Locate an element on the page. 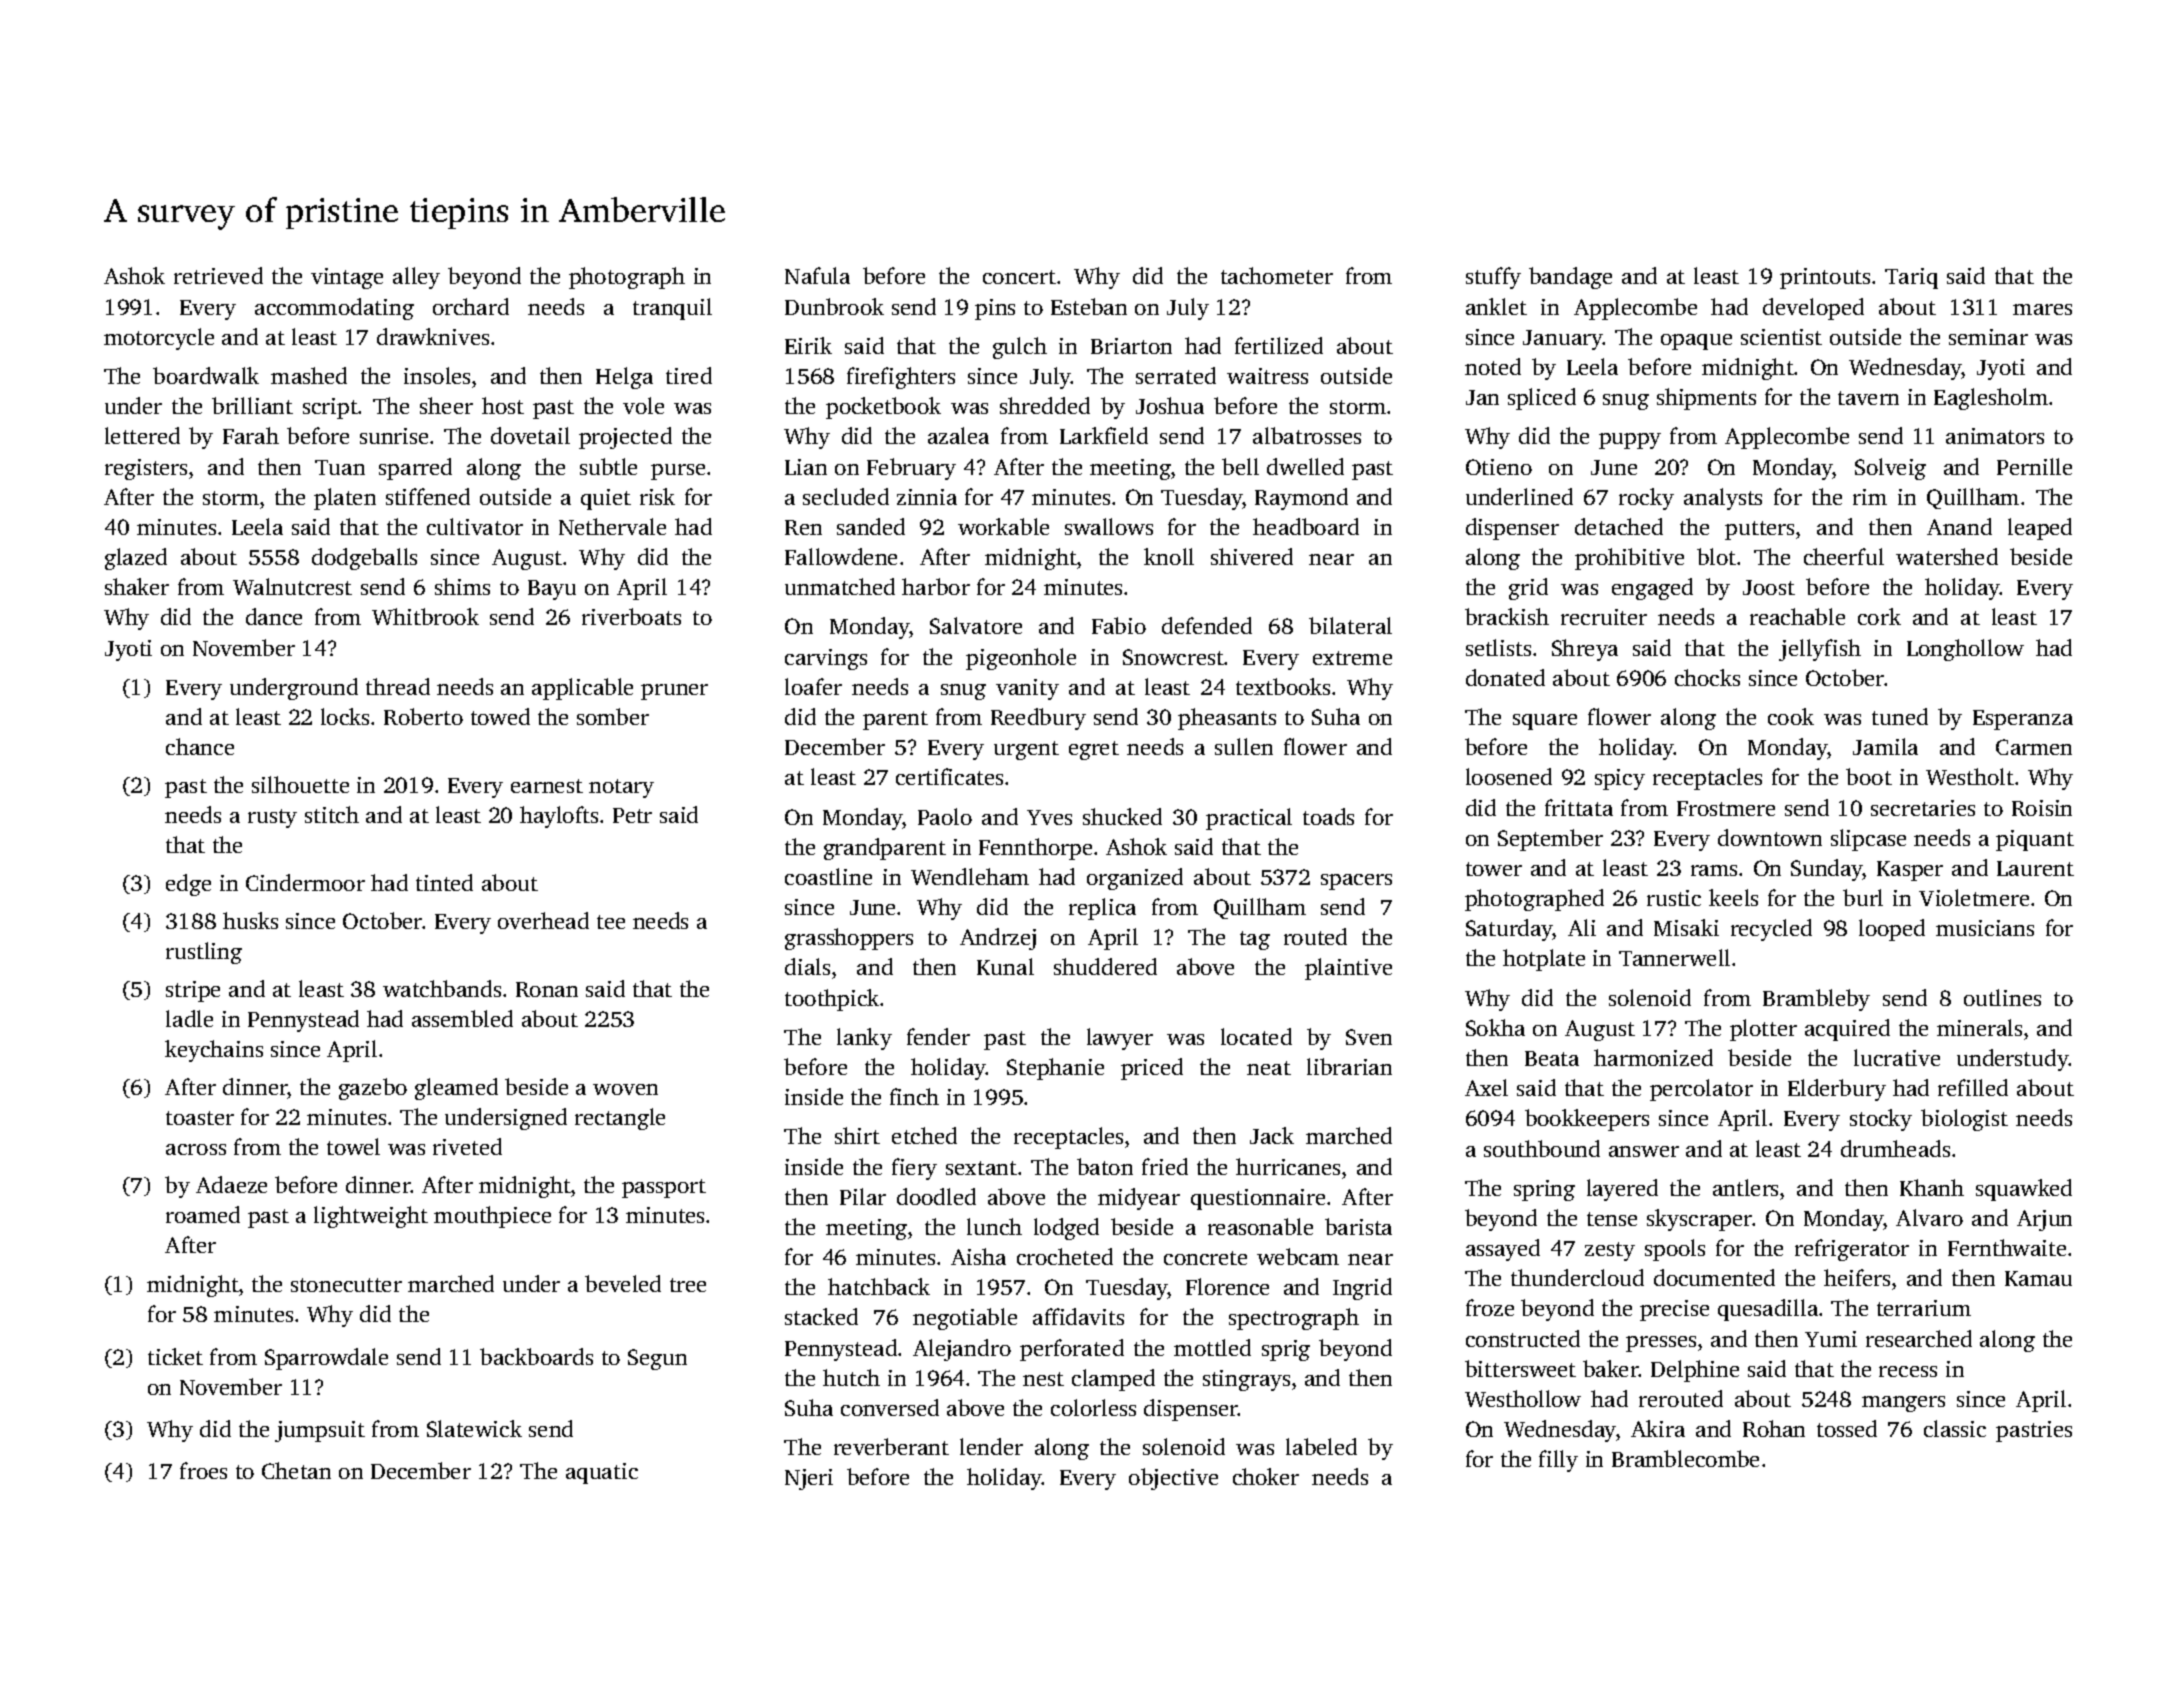  jumpsuit is located at coordinates (320, 1431).
